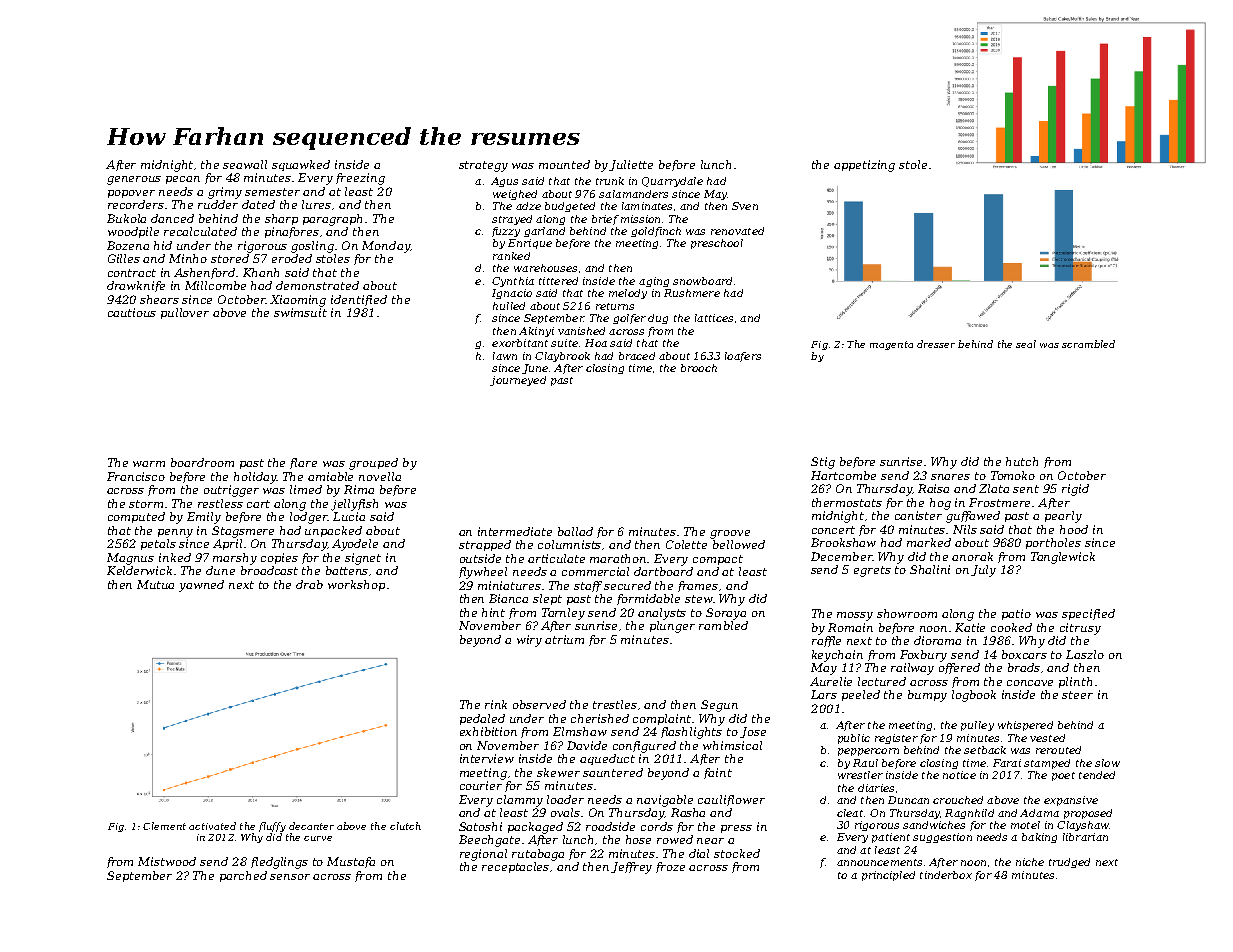 The image size is (1233, 952). I want to click on pinafores, so click(292, 232).
